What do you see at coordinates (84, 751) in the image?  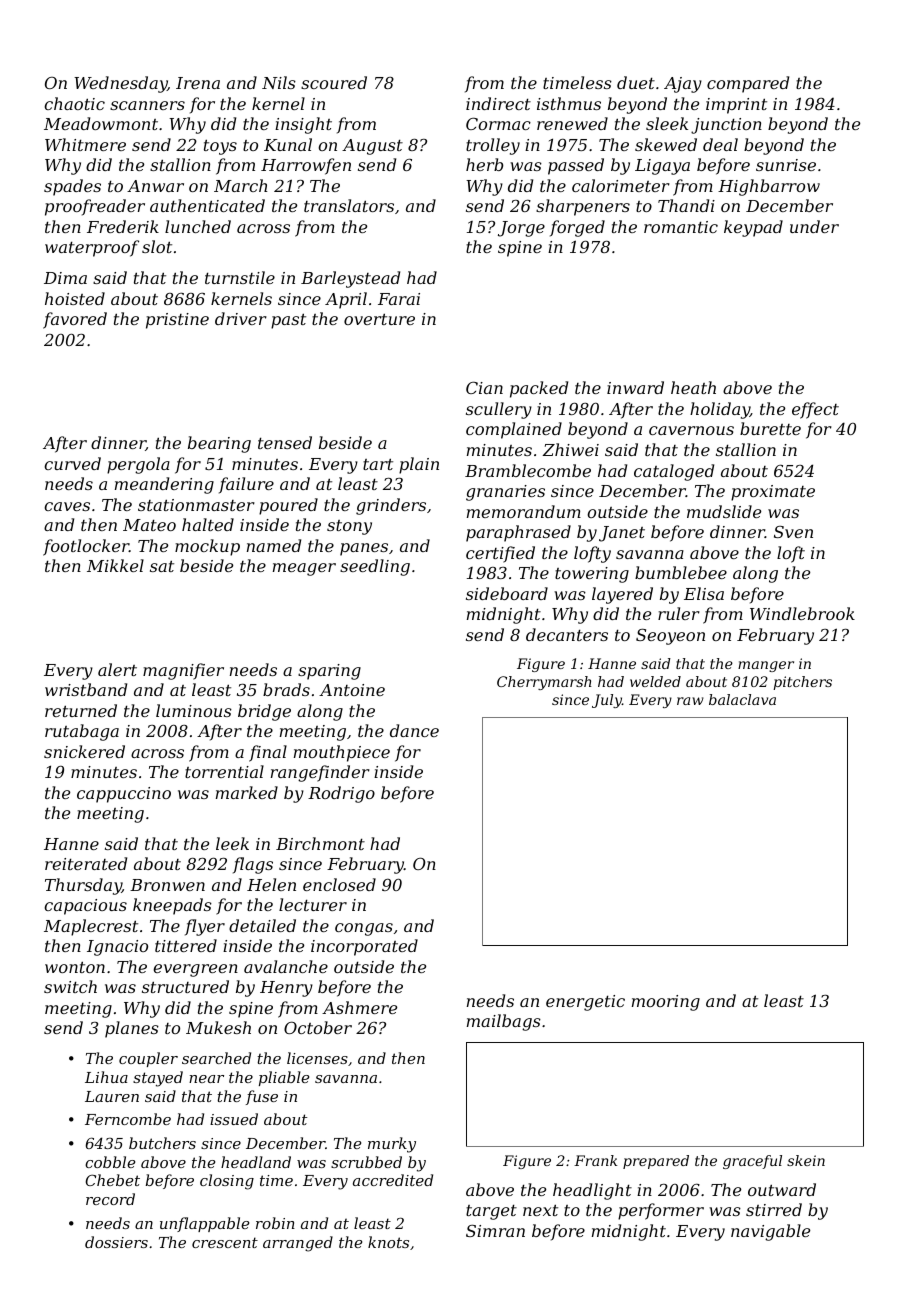 I see `snickered` at bounding box center [84, 751].
